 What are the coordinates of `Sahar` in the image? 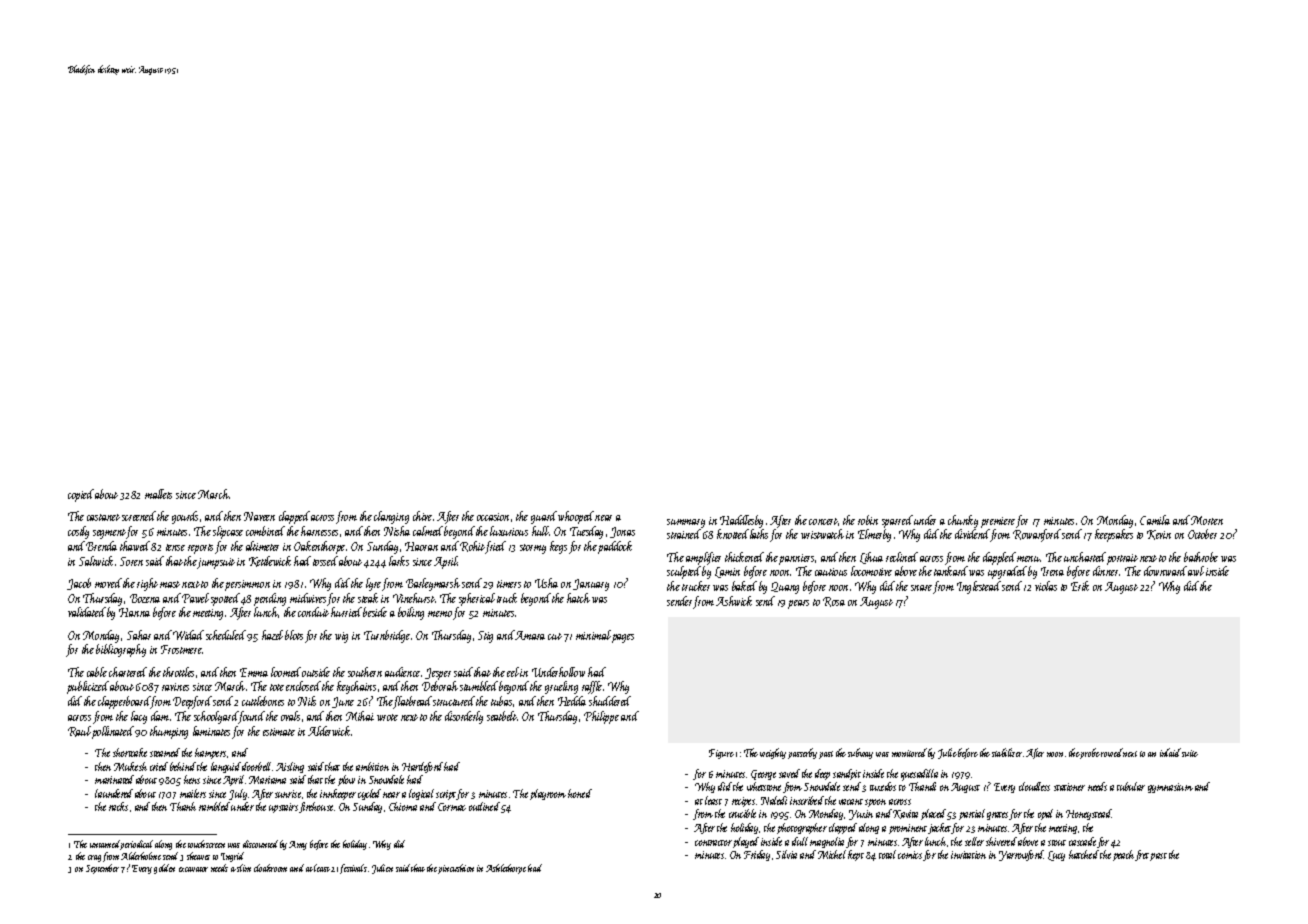 It's located at (139, 635).
